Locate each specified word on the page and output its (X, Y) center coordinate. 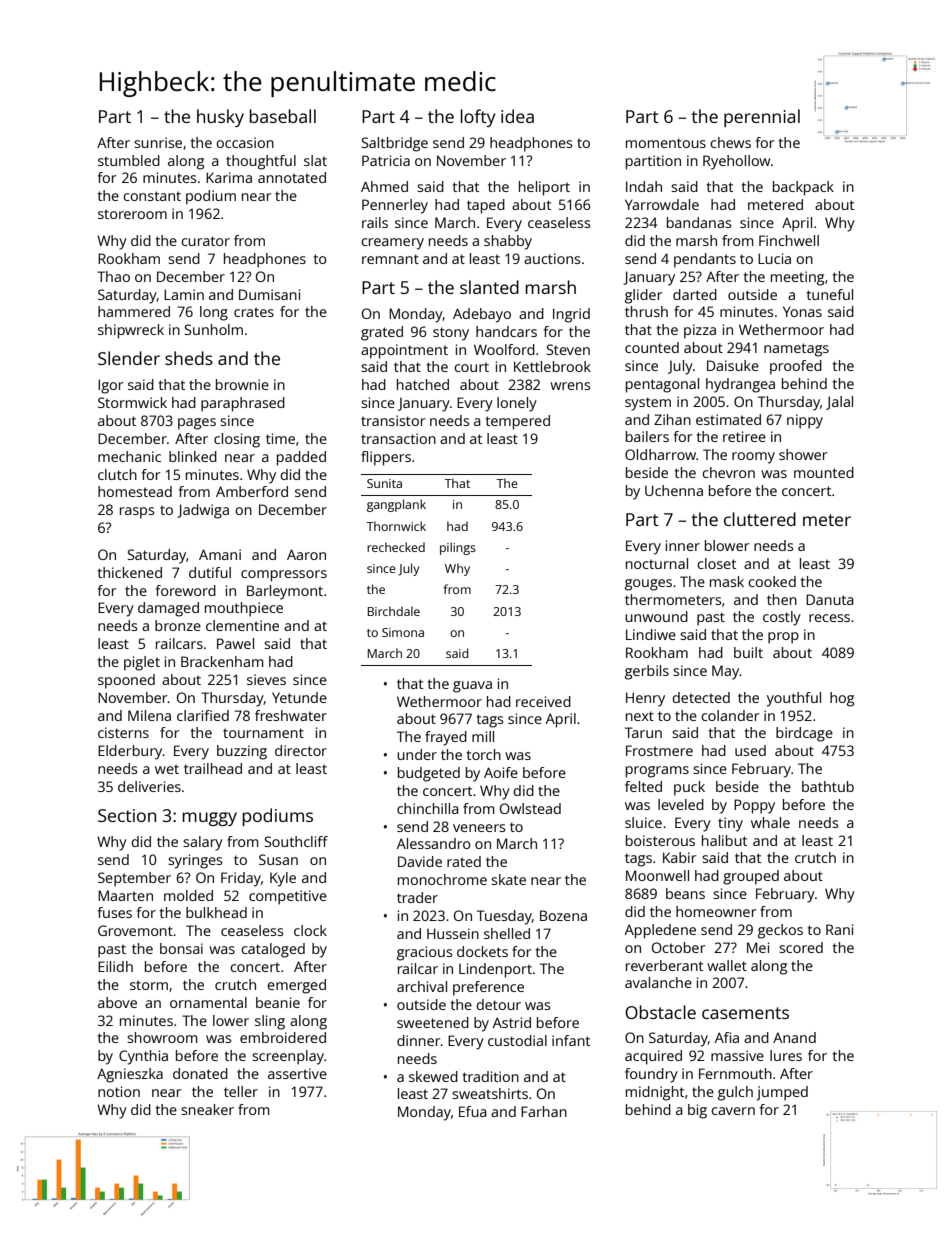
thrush (646, 311)
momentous (666, 143)
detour (498, 1004)
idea (517, 116)
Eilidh (115, 966)
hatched (423, 384)
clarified (203, 715)
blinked (193, 456)
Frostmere (659, 750)
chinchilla (428, 808)
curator (205, 241)
